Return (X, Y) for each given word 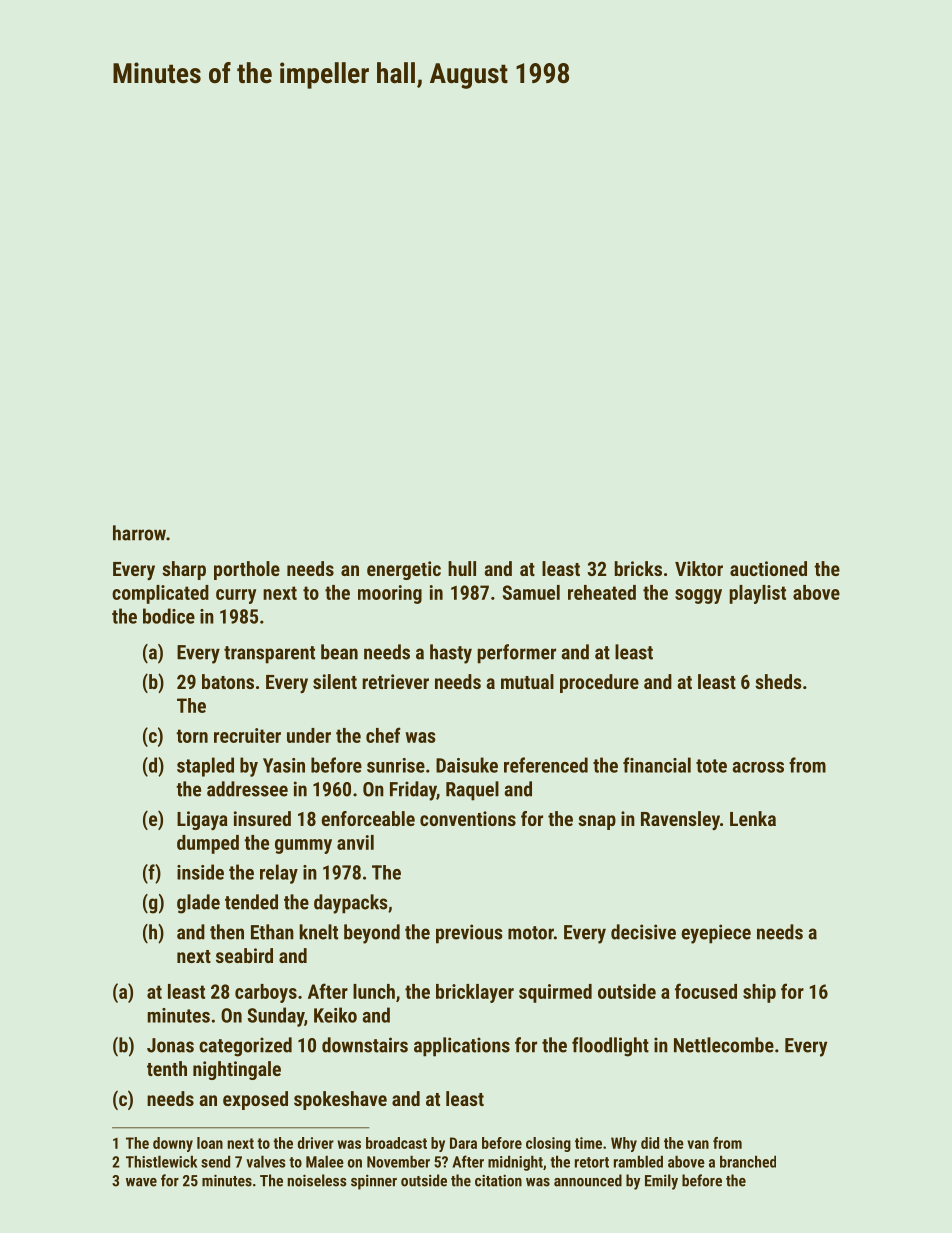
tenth (167, 1068)
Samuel (531, 592)
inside (200, 872)
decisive (643, 932)
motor (531, 933)
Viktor (699, 568)
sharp (184, 570)
